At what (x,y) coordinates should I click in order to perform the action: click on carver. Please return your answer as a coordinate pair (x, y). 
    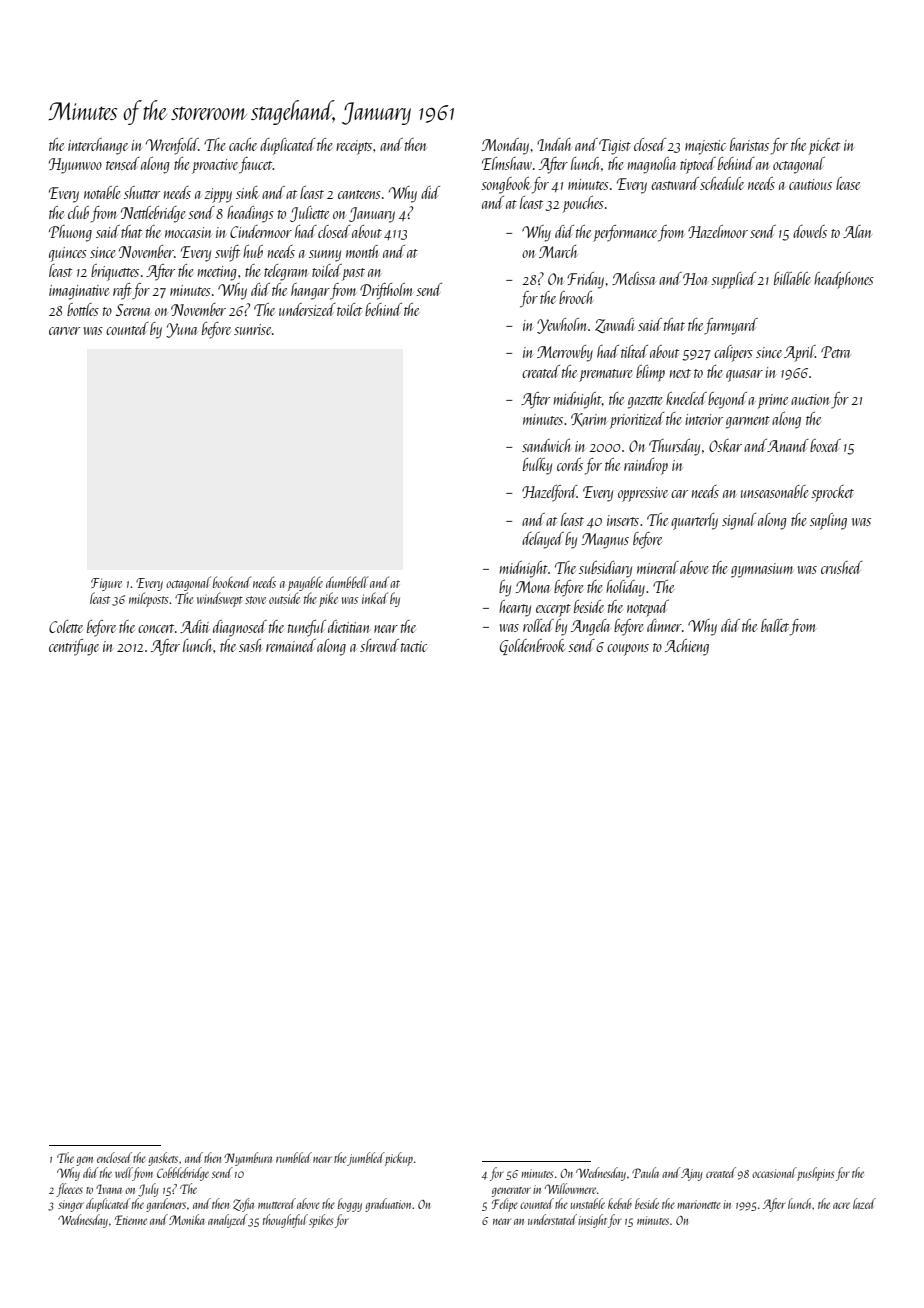
    Looking at the image, I should click on (64, 331).
